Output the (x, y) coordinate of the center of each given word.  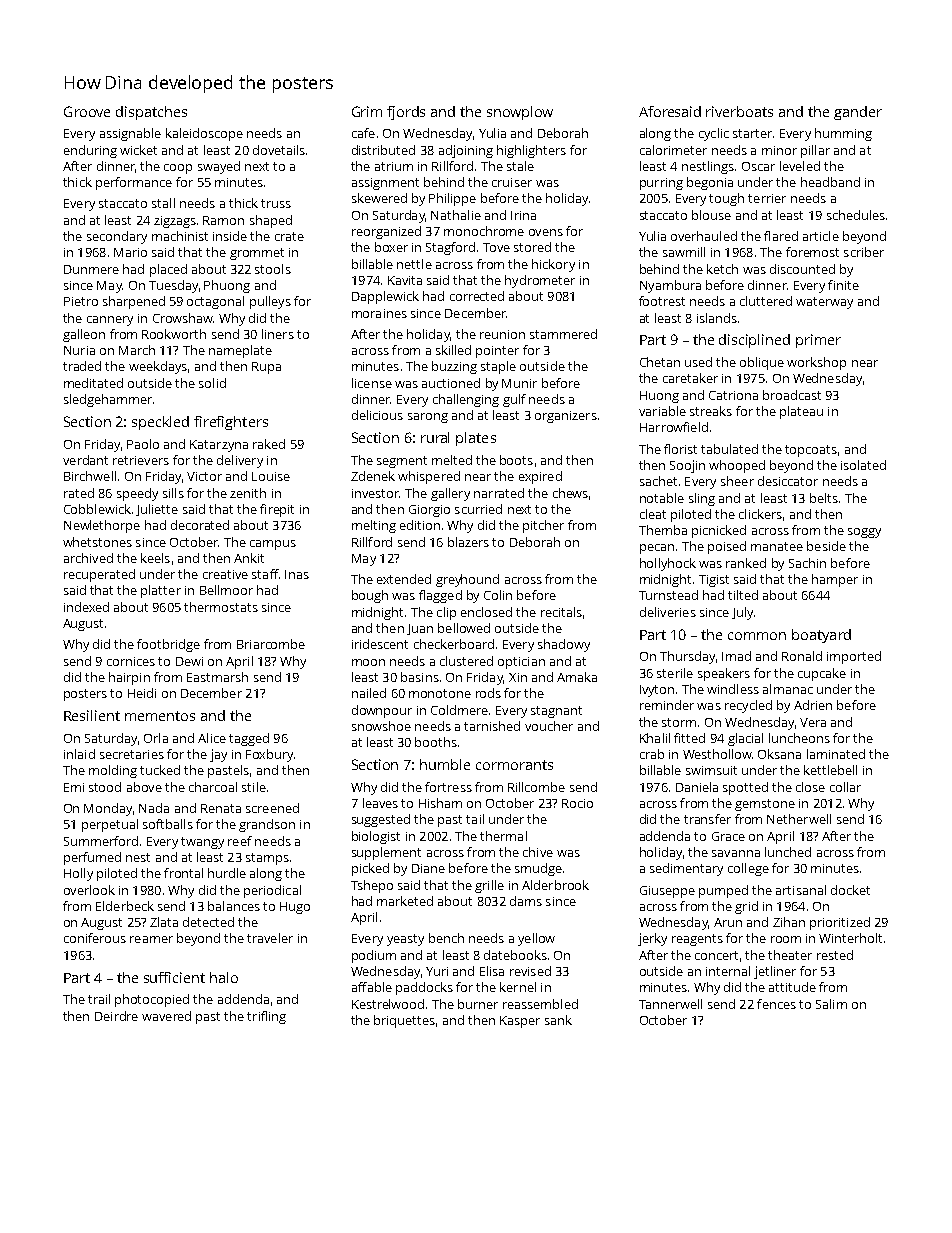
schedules (856, 215)
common (757, 636)
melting (374, 526)
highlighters (531, 151)
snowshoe (381, 726)
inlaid (79, 754)
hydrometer (540, 281)
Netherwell (799, 819)
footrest (662, 301)
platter (161, 591)
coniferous (95, 938)
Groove (87, 111)
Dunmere (91, 269)
